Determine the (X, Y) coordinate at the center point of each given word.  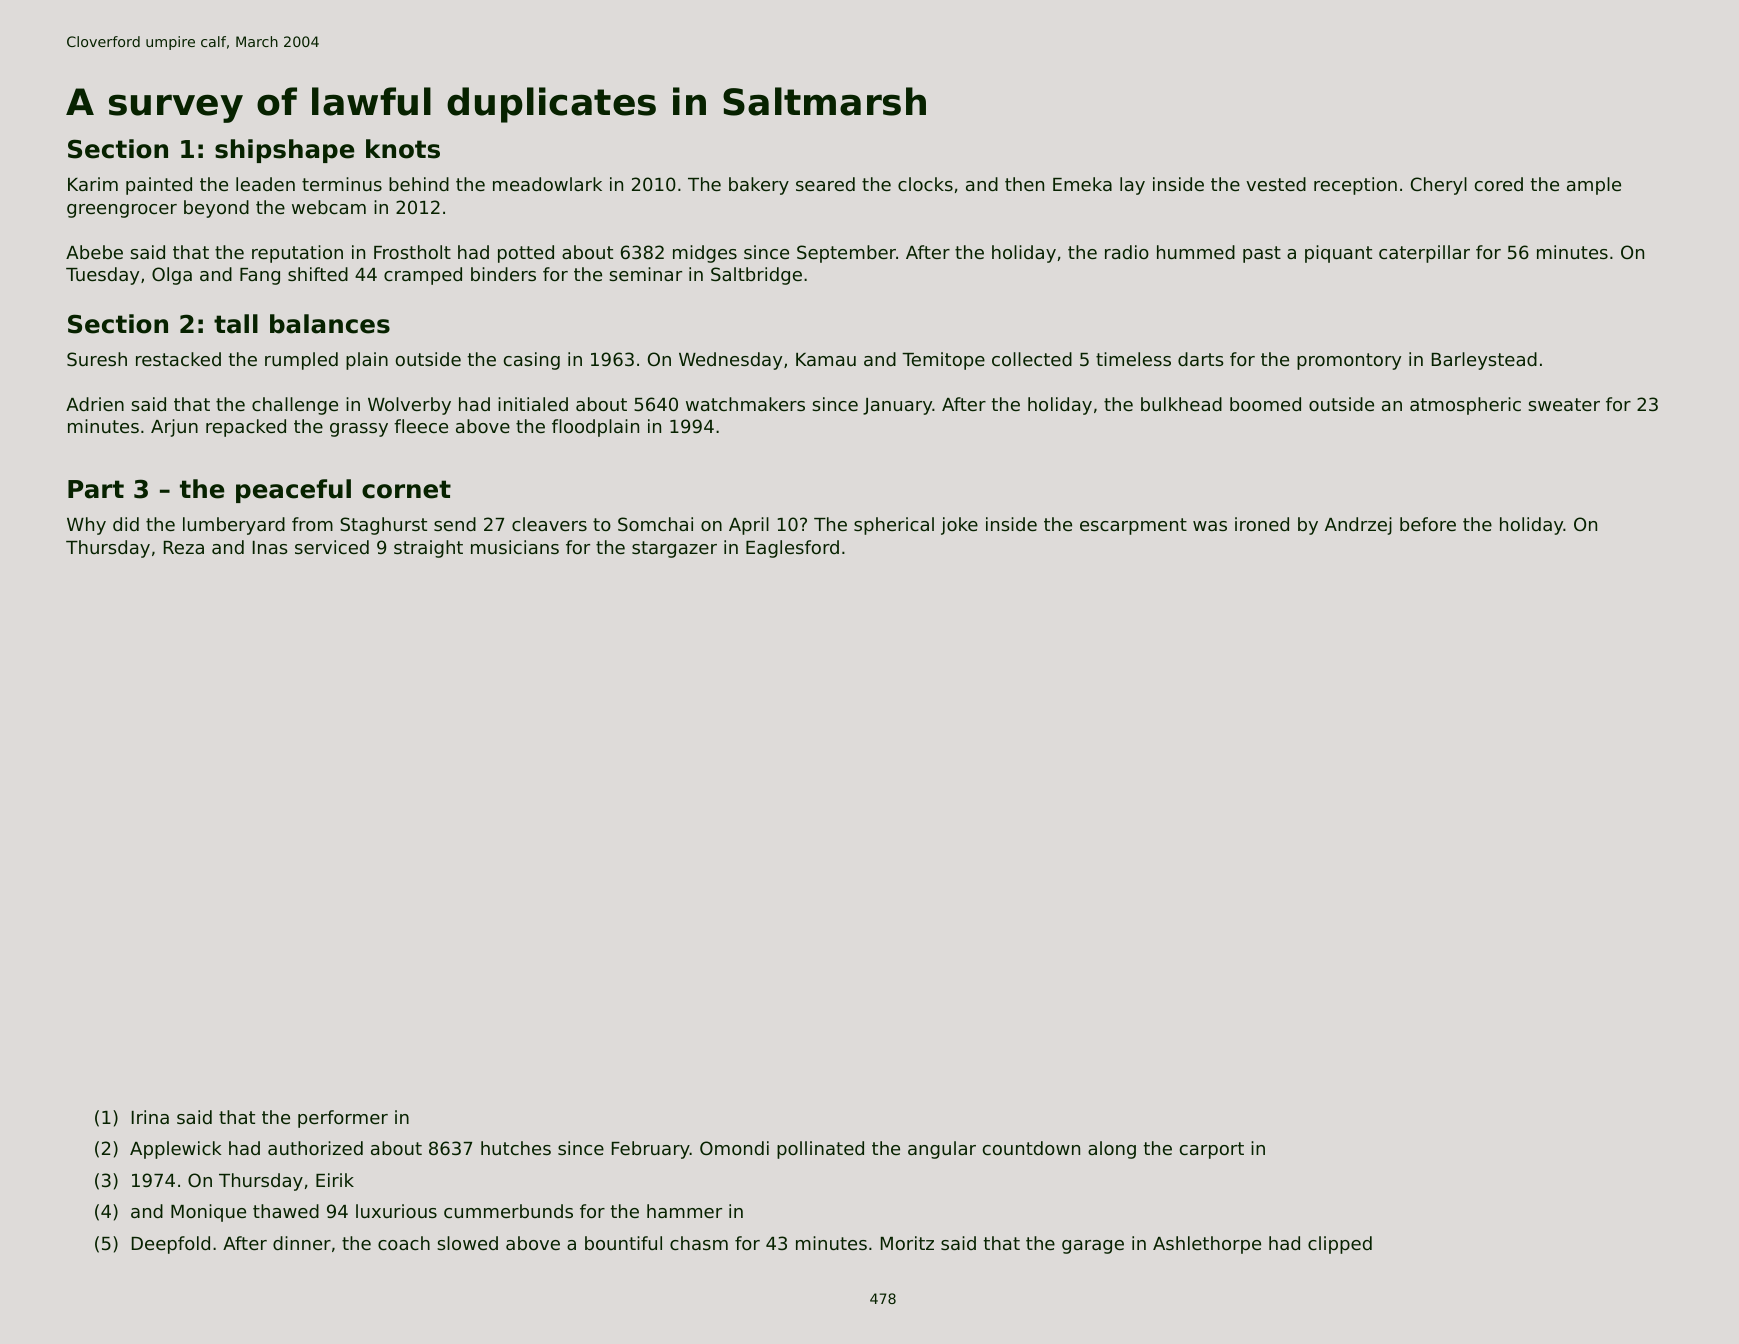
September (846, 254)
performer (343, 1119)
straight (428, 549)
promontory (1349, 361)
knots (403, 149)
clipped (1340, 1245)
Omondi (734, 1148)
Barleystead (1484, 361)
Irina (150, 1117)
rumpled (301, 361)
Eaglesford (792, 549)
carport (1212, 1150)
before (1428, 524)
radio (1127, 252)
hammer (684, 1211)
